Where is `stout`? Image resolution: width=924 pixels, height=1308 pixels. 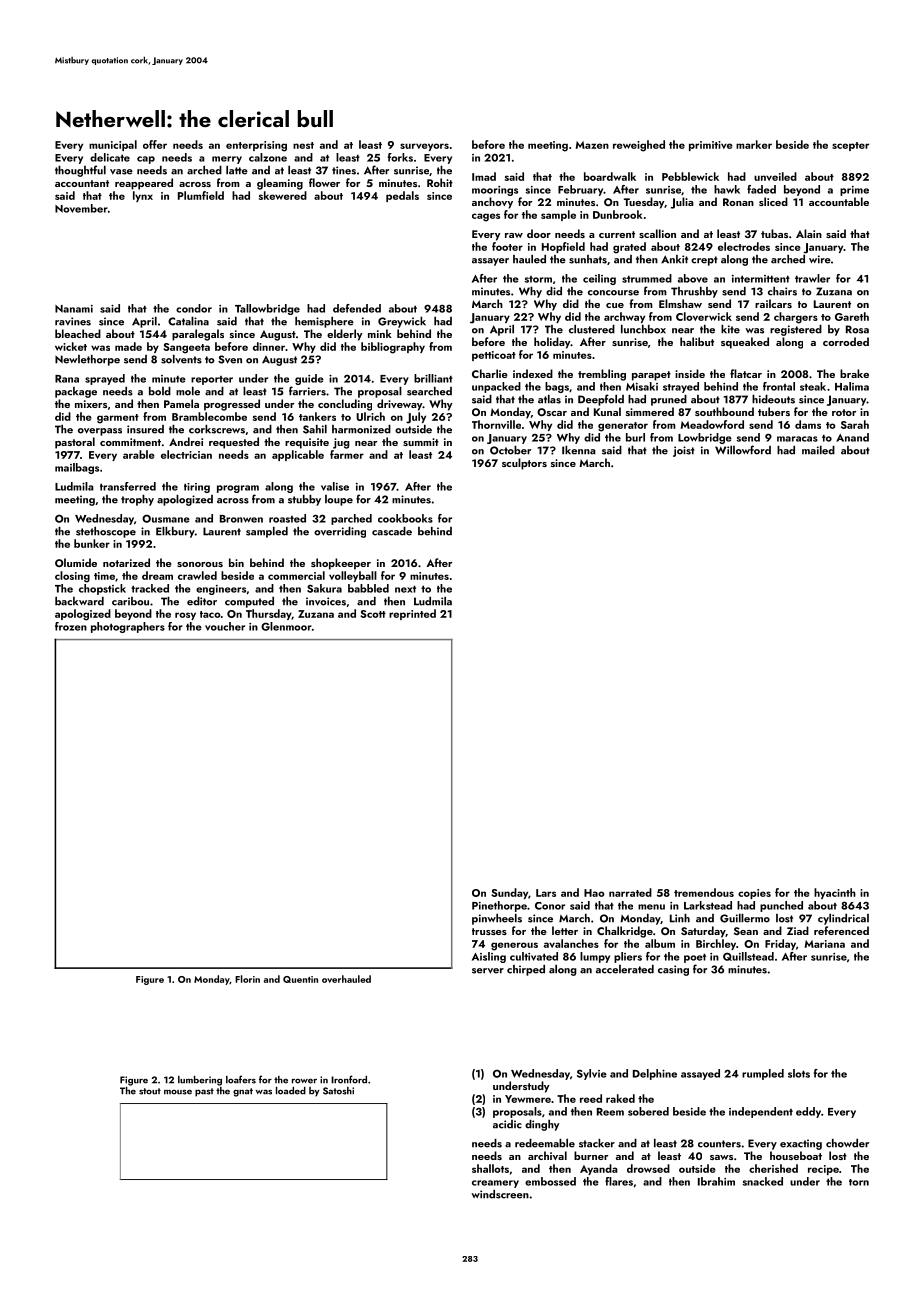 stout is located at coordinates (150, 1091).
